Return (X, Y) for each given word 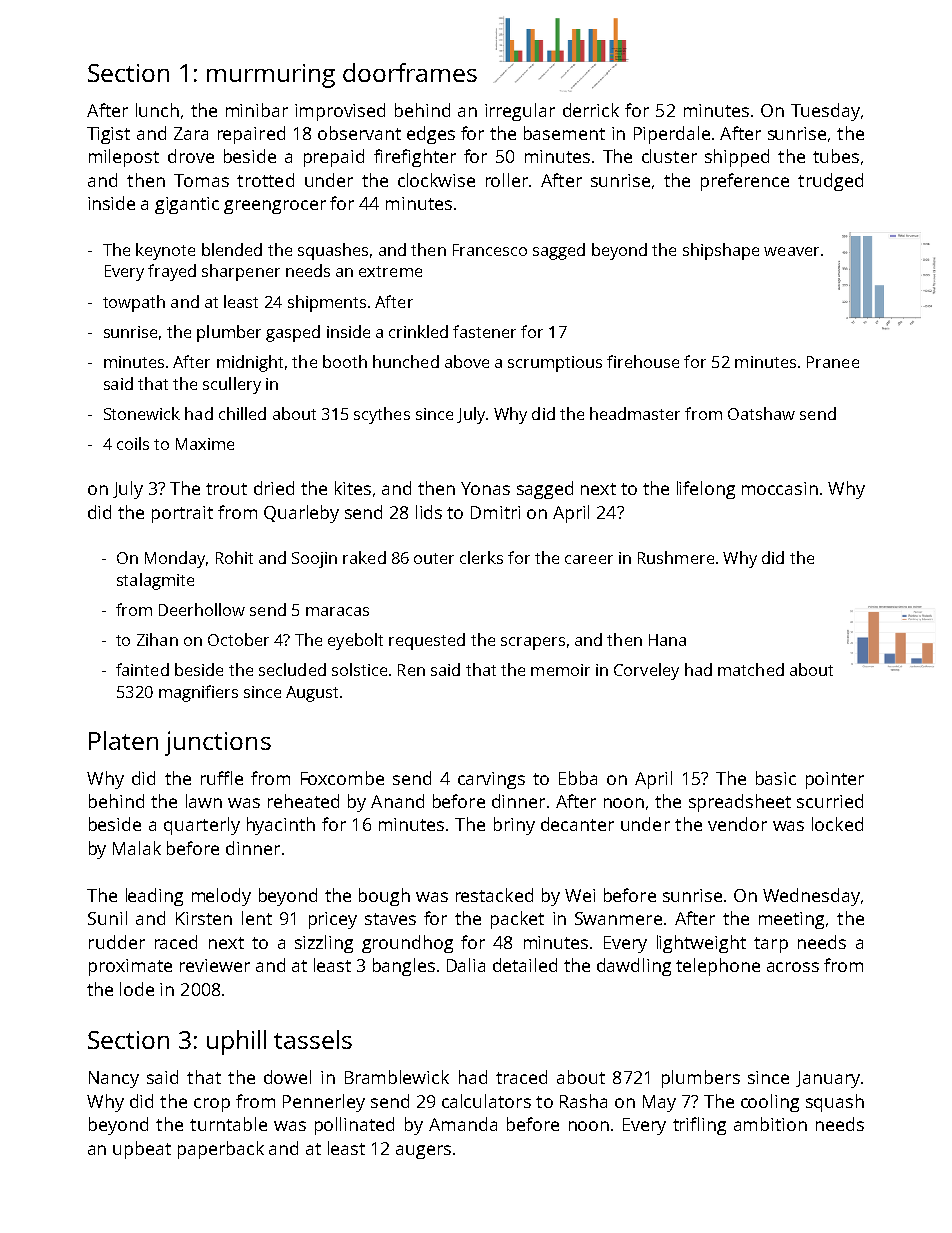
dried (274, 488)
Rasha (583, 1101)
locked (837, 824)
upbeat (142, 1150)
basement (564, 133)
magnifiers (198, 693)
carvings (491, 780)
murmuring (271, 76)
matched (751, 669)
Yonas (485, 488)
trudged (830, 182)
